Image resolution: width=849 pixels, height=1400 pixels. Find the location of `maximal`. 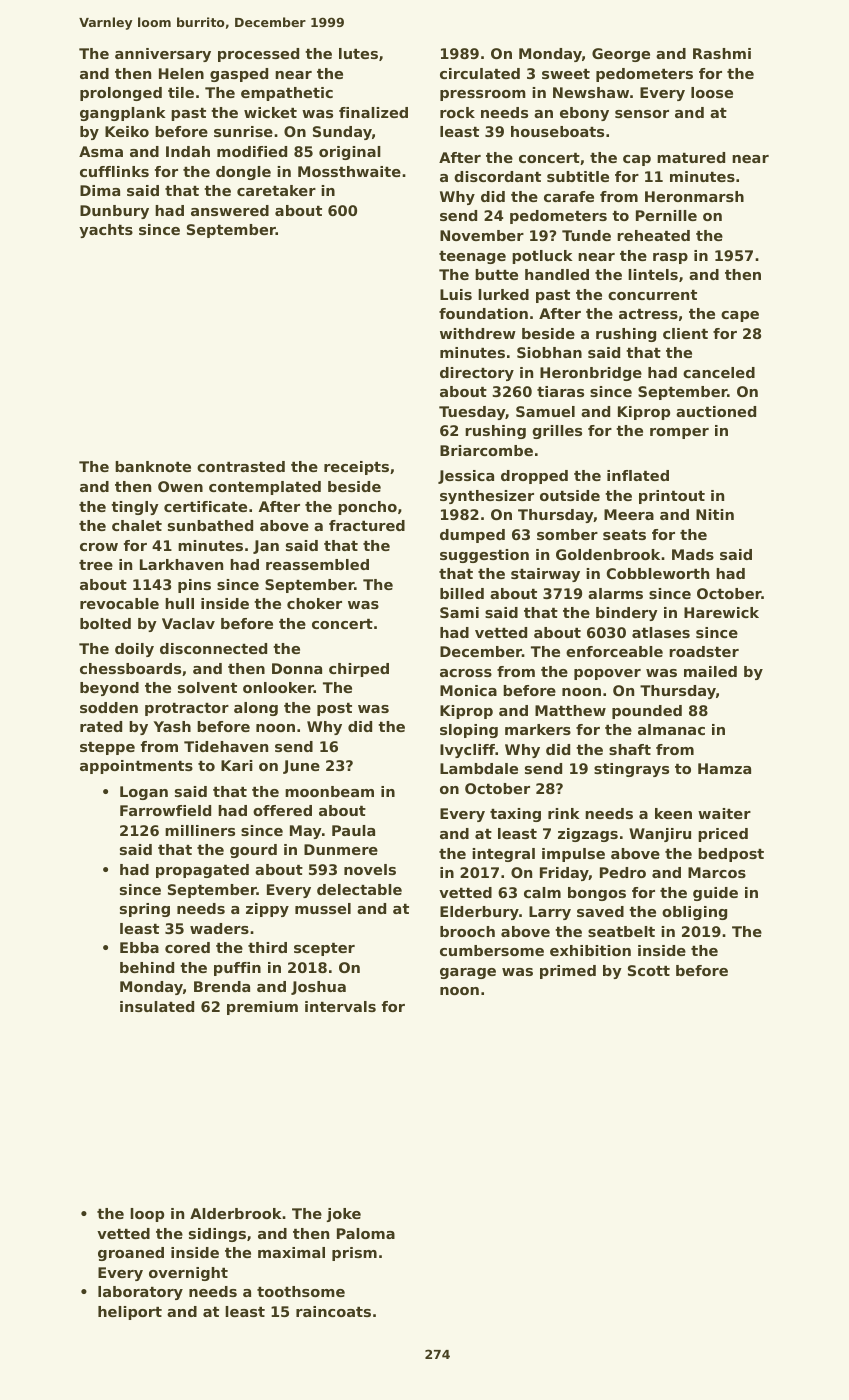

maximal is located at coordinates (291, 1252).
